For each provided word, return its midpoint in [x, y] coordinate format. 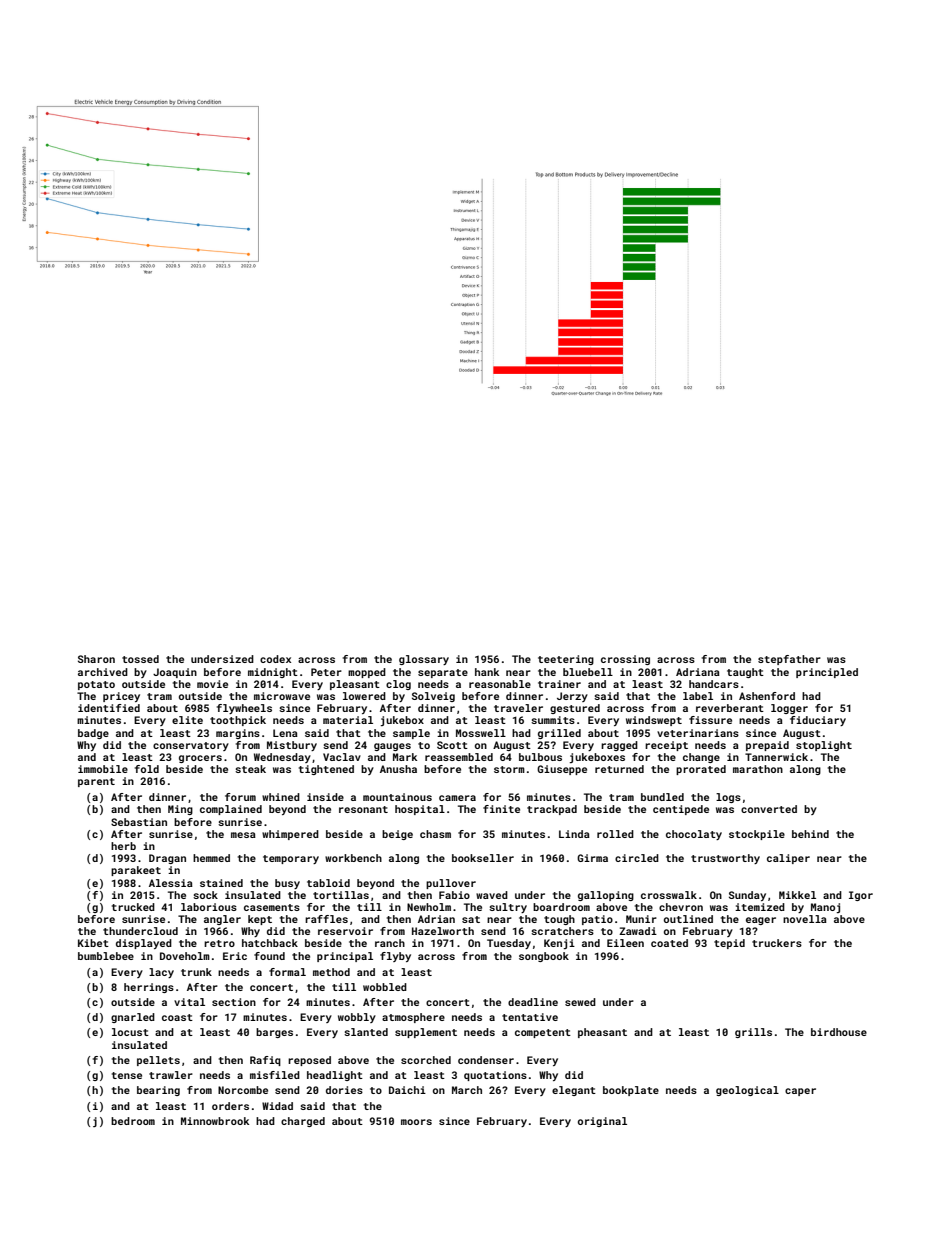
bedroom [133, 1121]
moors [416, 1122]
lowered [364, 696]
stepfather [789, 660]
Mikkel [797, 895]
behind [810, 834]
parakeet [136, 871]
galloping [606, 896]
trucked [133, 907]
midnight [273, 673]
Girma [592, 858]
